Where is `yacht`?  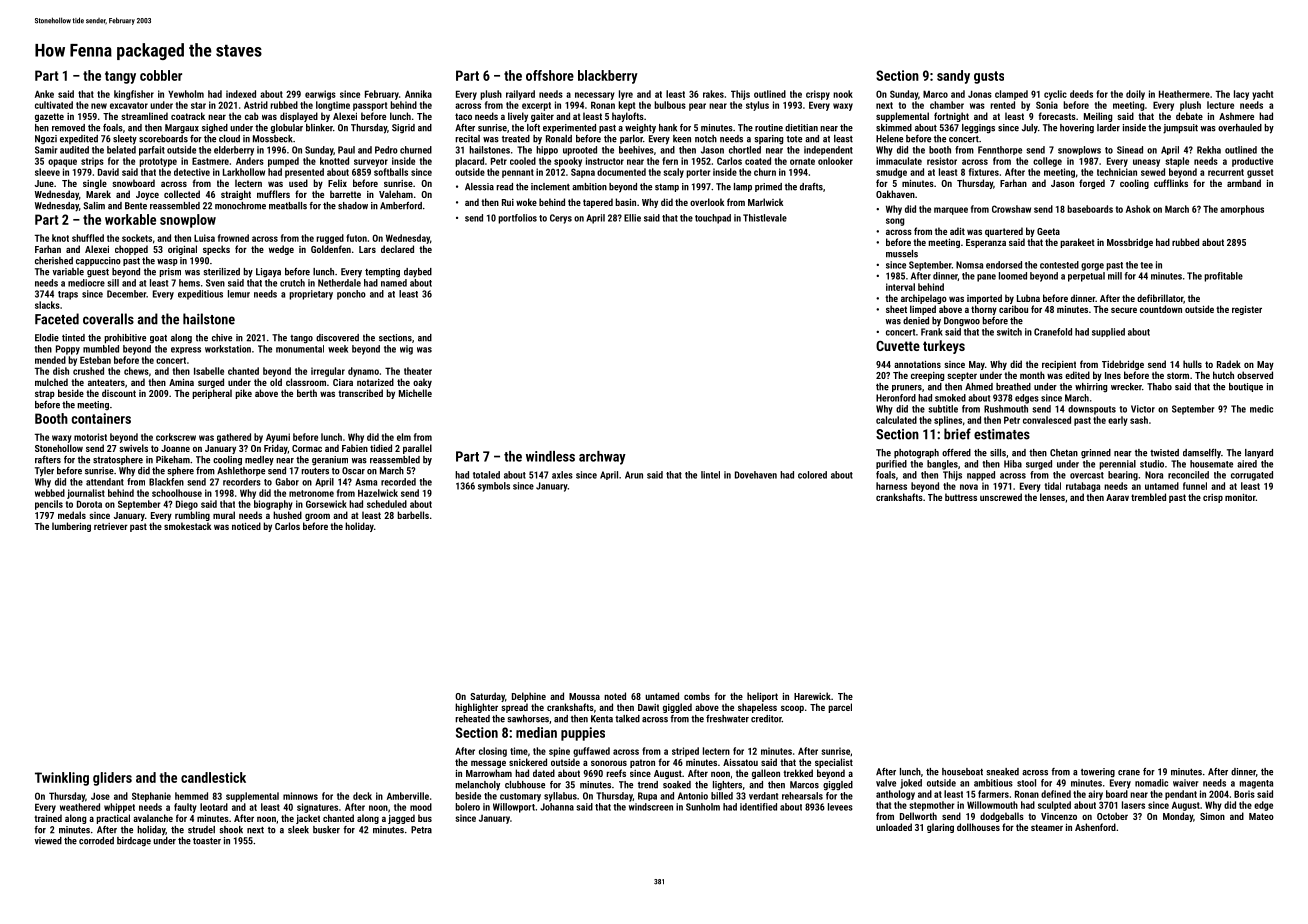
yacht is located at coordinates (1262, 95).
